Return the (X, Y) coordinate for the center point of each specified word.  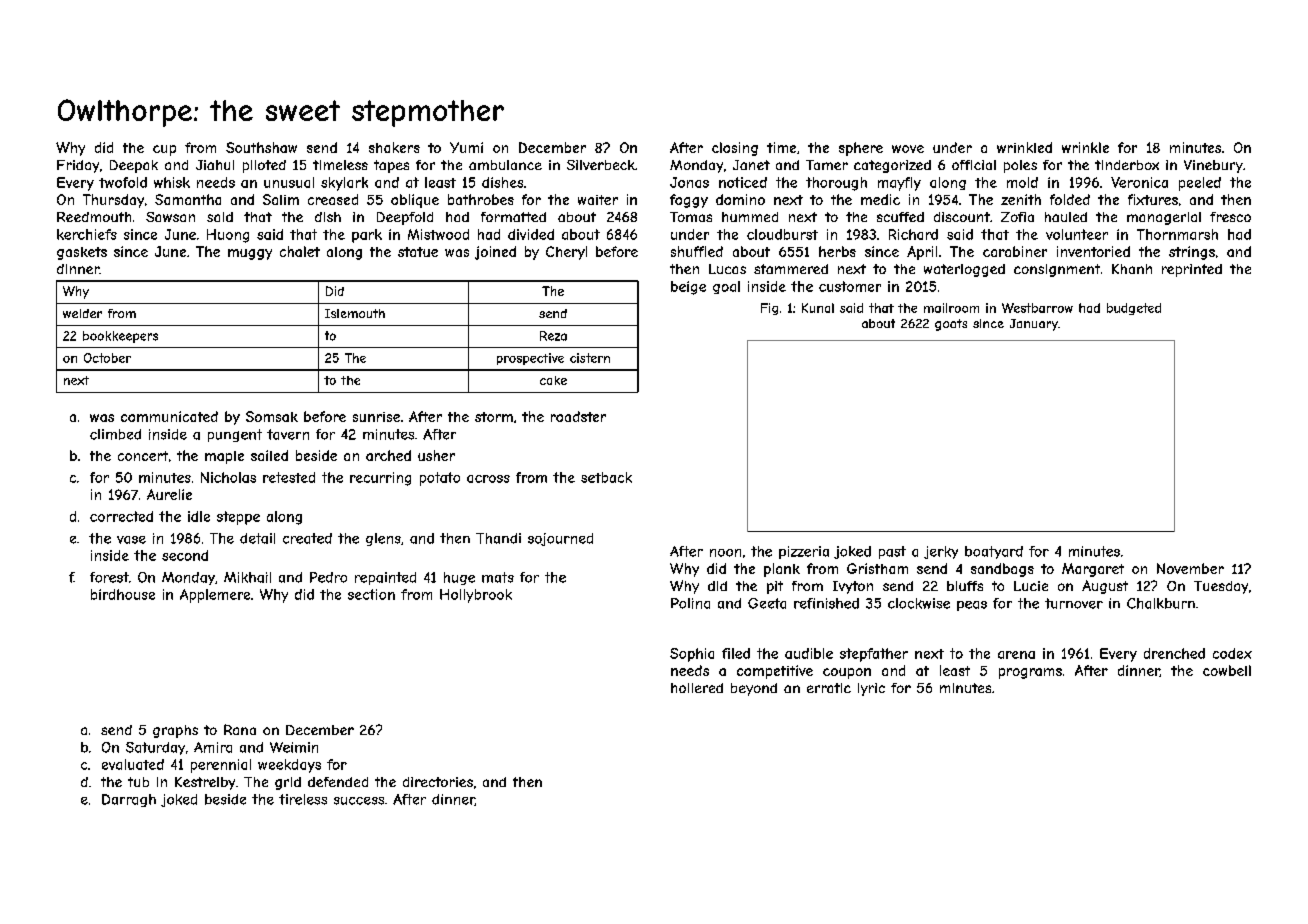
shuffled (697, 251)
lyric (871, 689)
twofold (123, 182)
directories (438, 782)
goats (951, 325)
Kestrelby (205, 783)
